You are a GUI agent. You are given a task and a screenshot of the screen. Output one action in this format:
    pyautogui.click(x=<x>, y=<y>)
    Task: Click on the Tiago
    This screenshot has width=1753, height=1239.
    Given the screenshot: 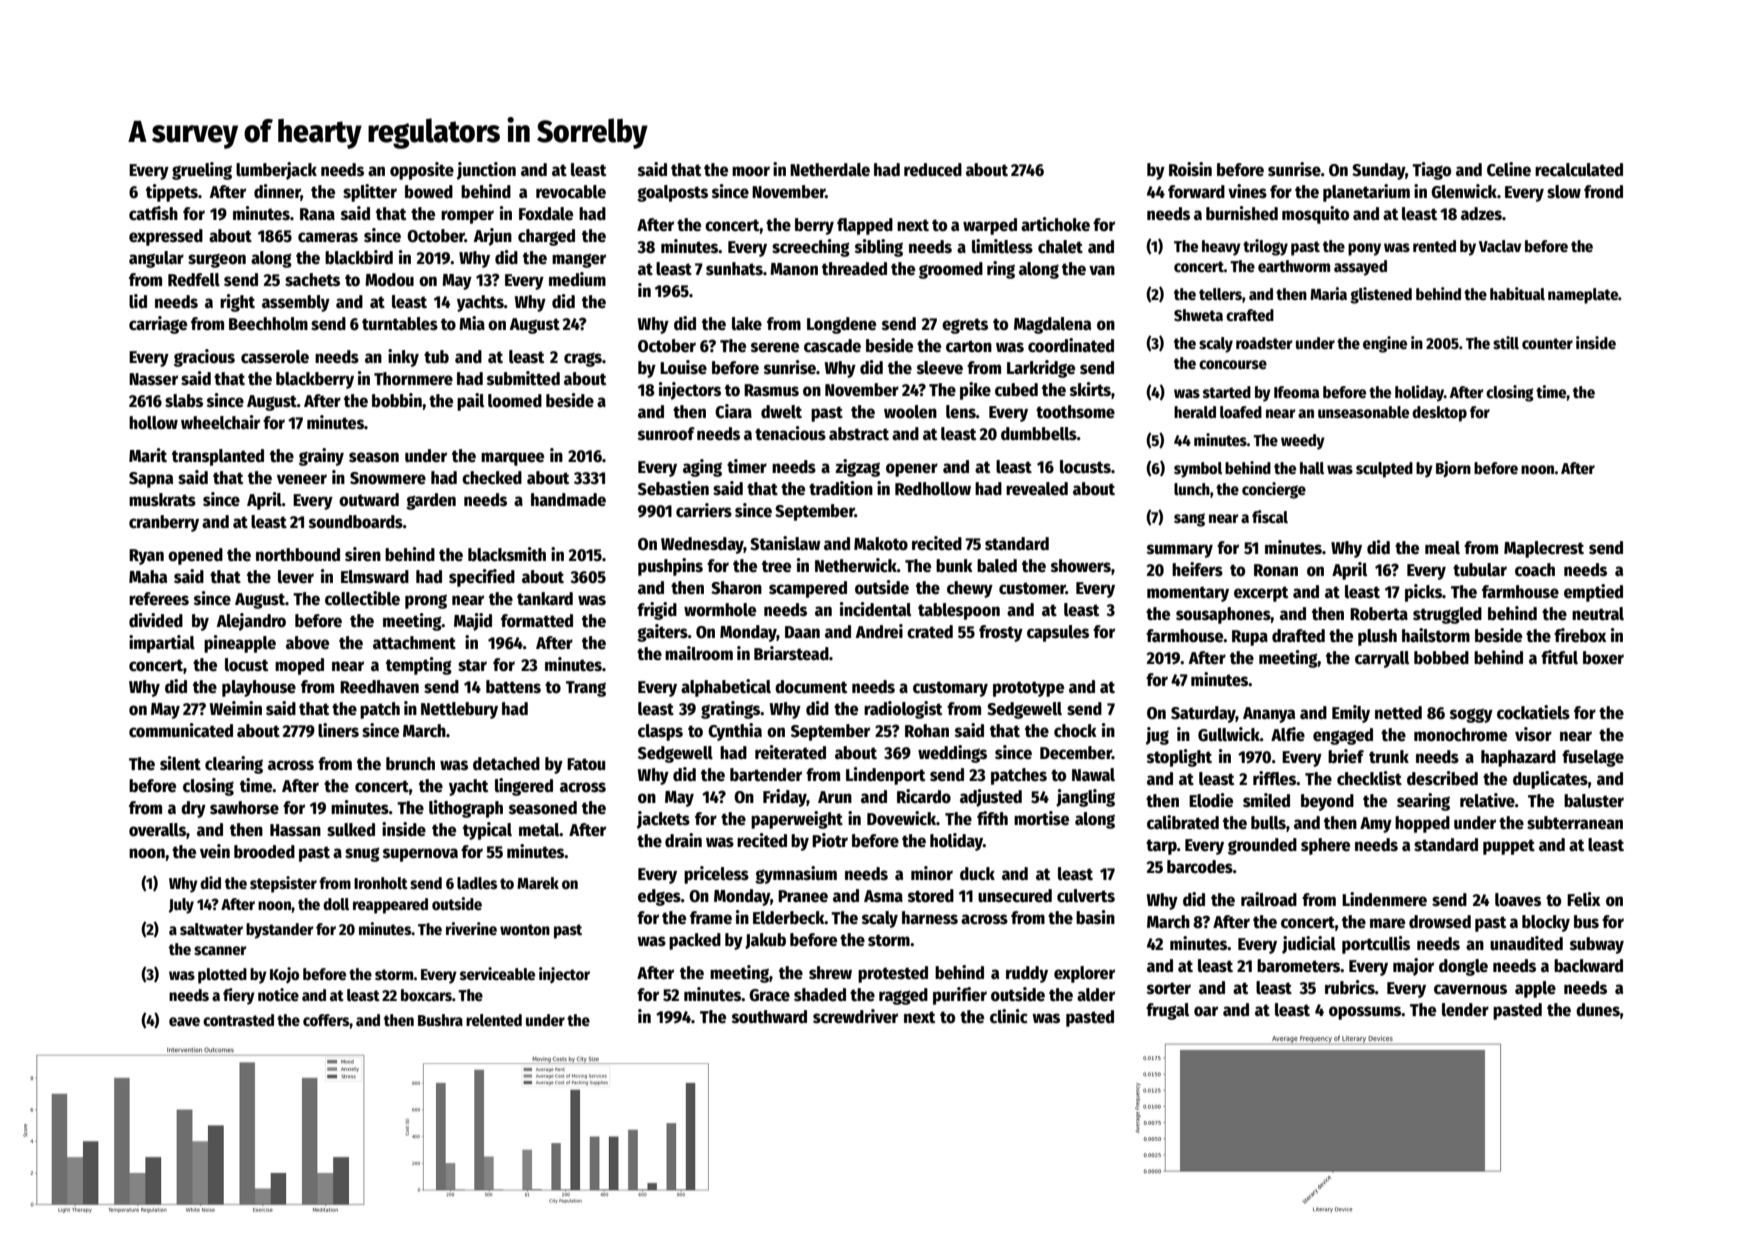 What is the action you would take?
    pyautogui.click(x=1431, y=171)
